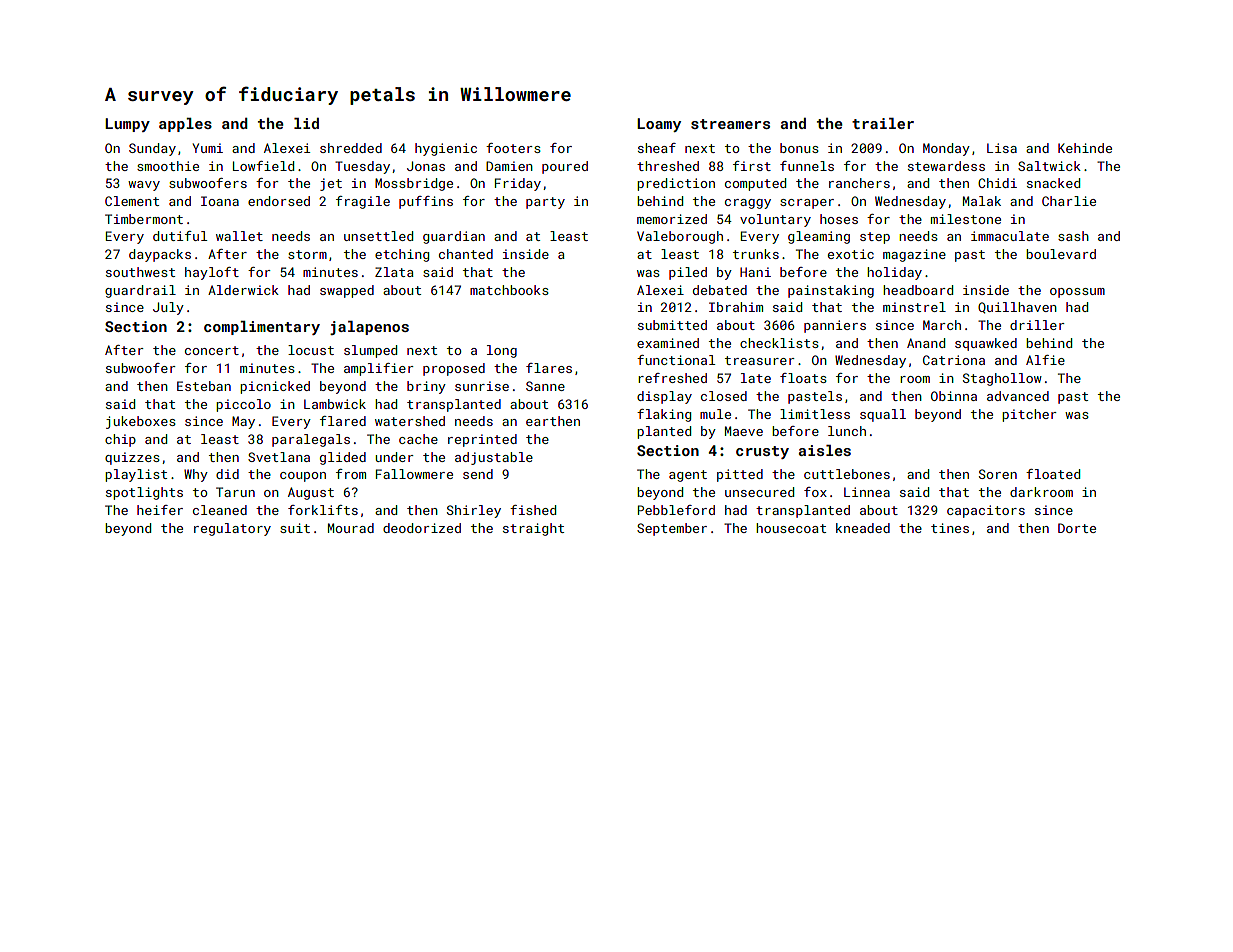  I want to click on suit, so click(295, 528).
